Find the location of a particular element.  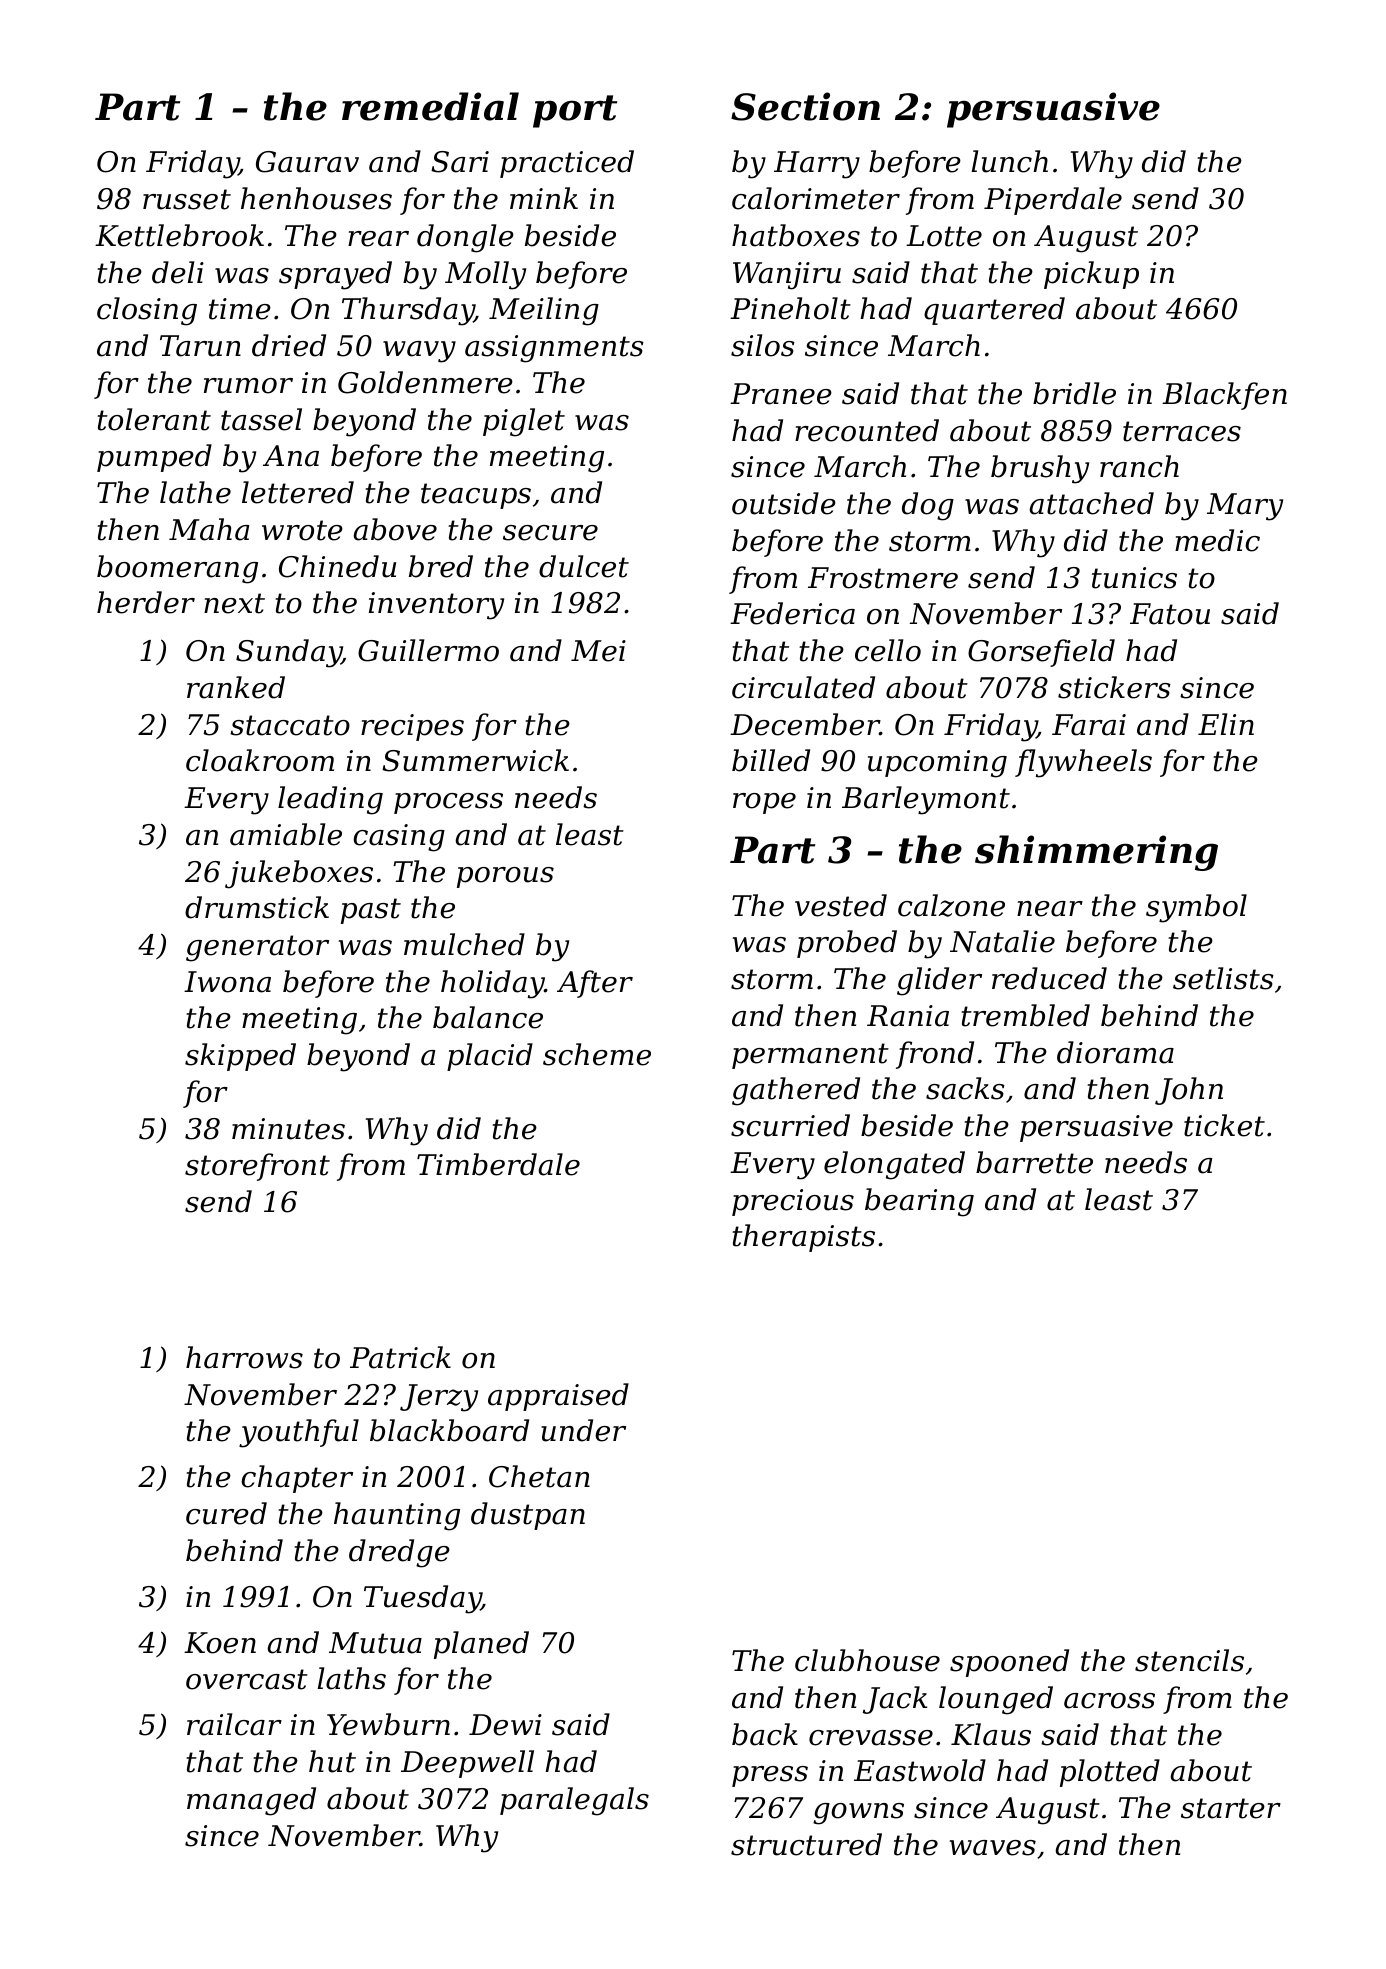

Piperdale is located at coordinates (1053, 201).
